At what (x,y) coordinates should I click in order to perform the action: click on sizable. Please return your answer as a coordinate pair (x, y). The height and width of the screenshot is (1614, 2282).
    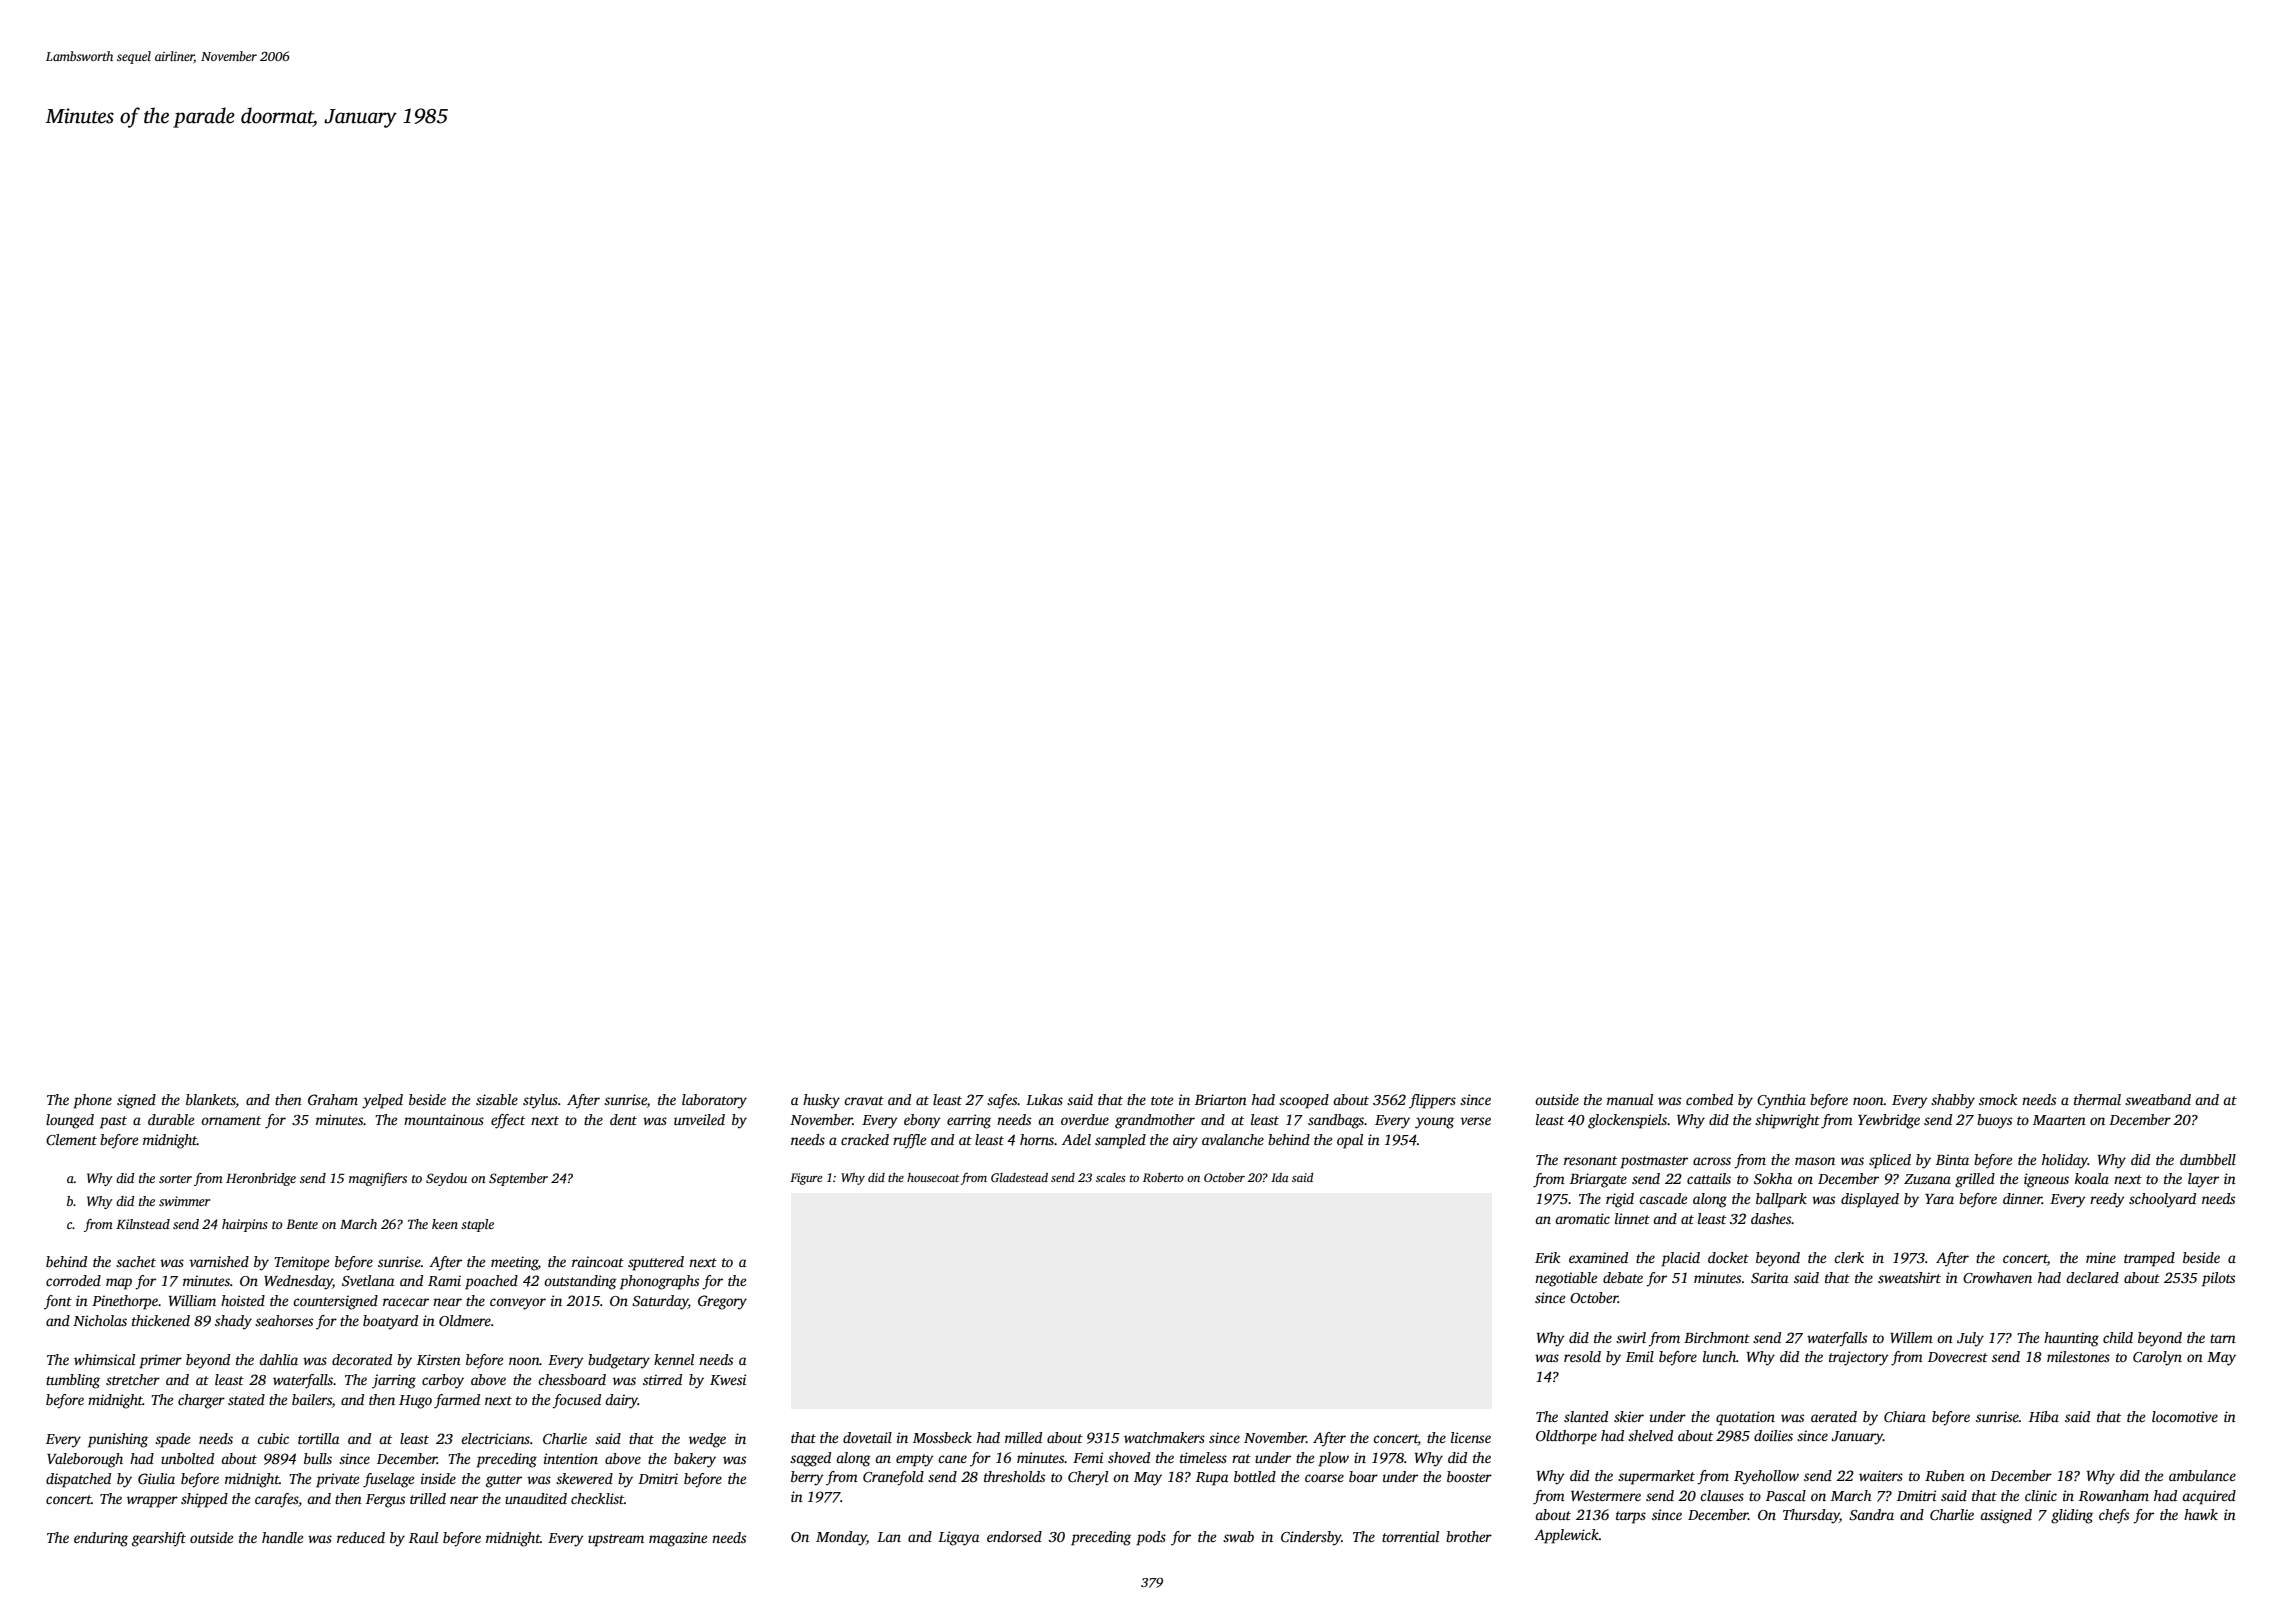
    Looking at the image, I should click on (497, 1099).
